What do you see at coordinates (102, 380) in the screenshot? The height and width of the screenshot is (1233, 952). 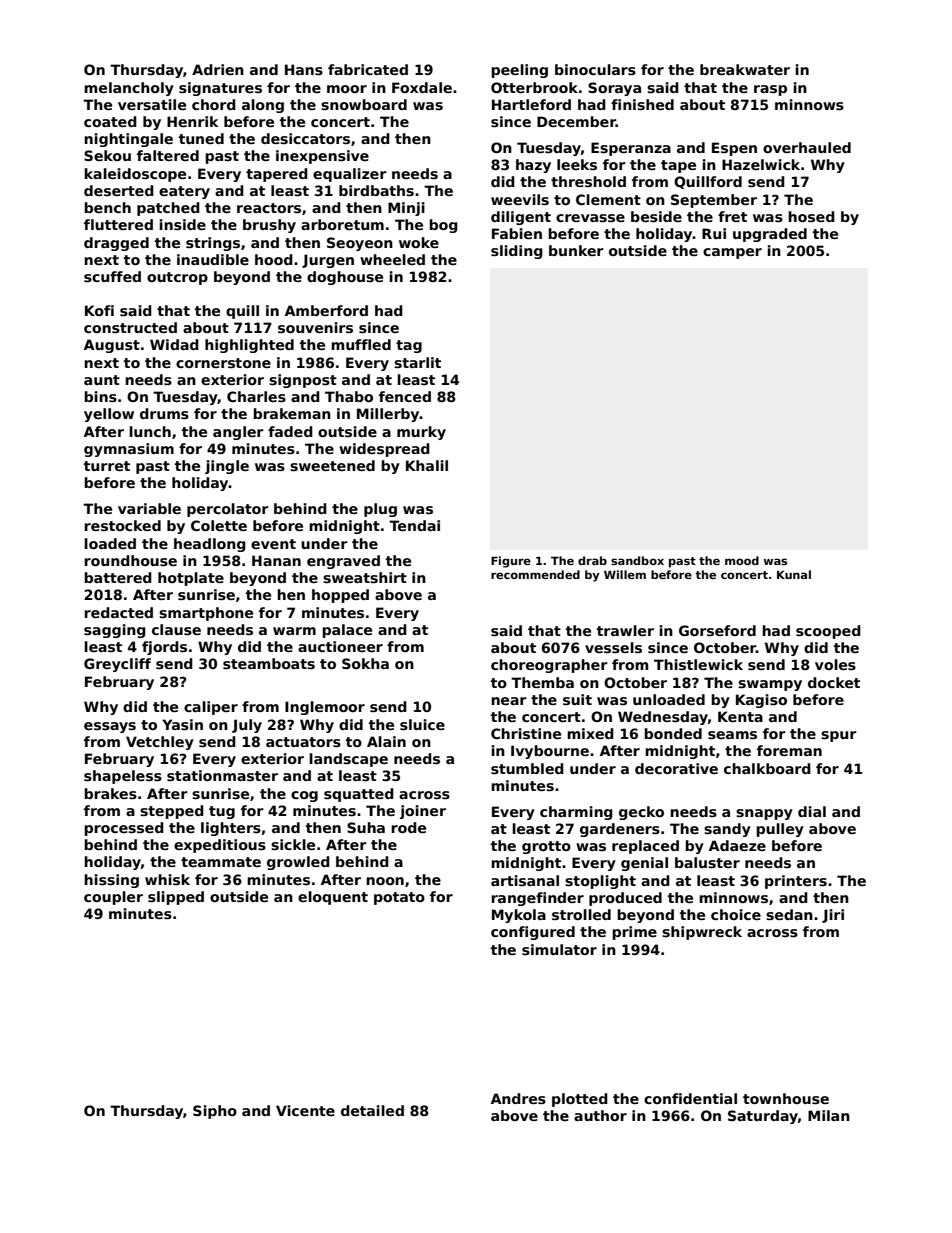 I see `aunt` at bounding box center [102, 380].
